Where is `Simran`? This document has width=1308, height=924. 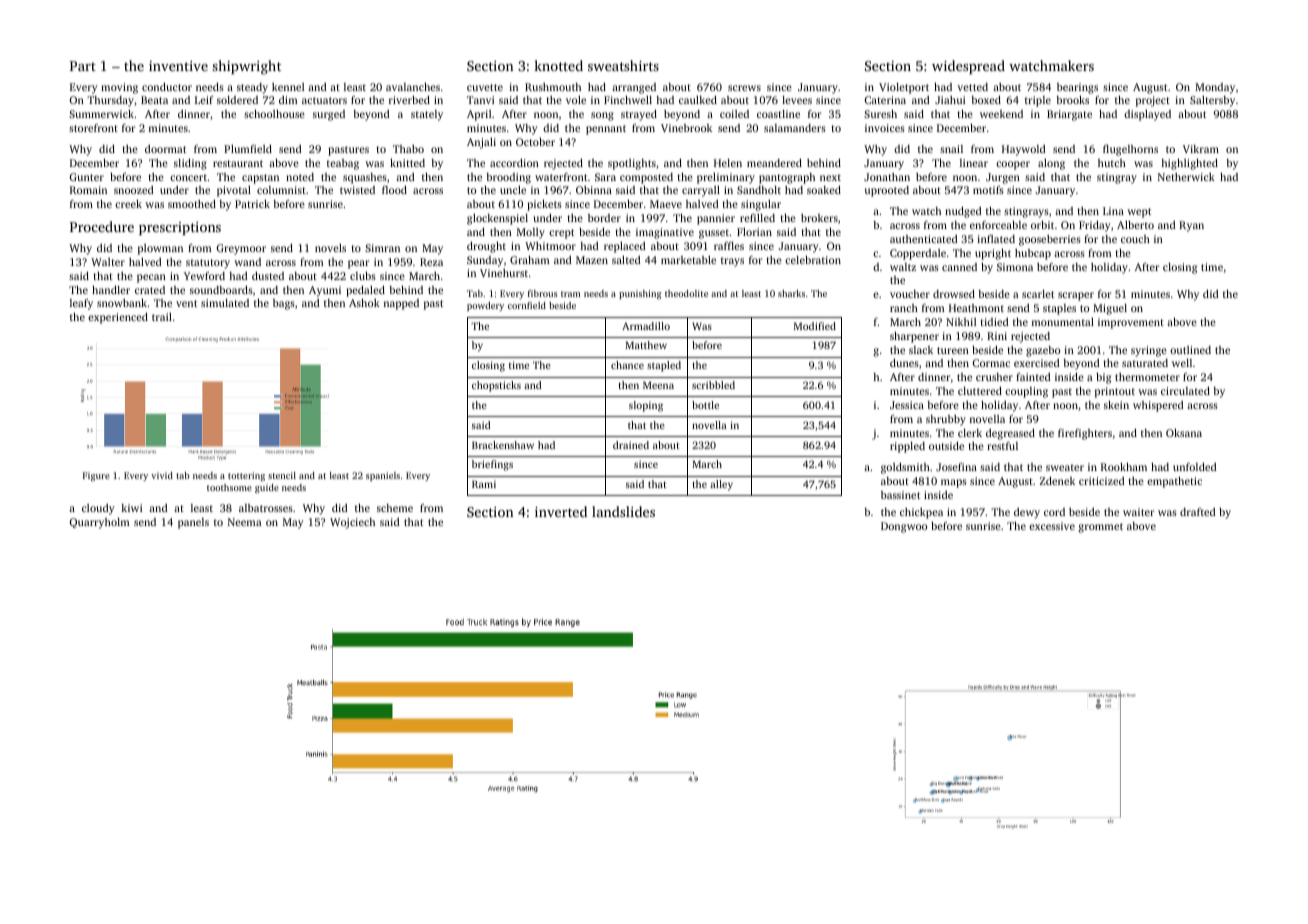
Simran is located at coordinates (382, 248).
